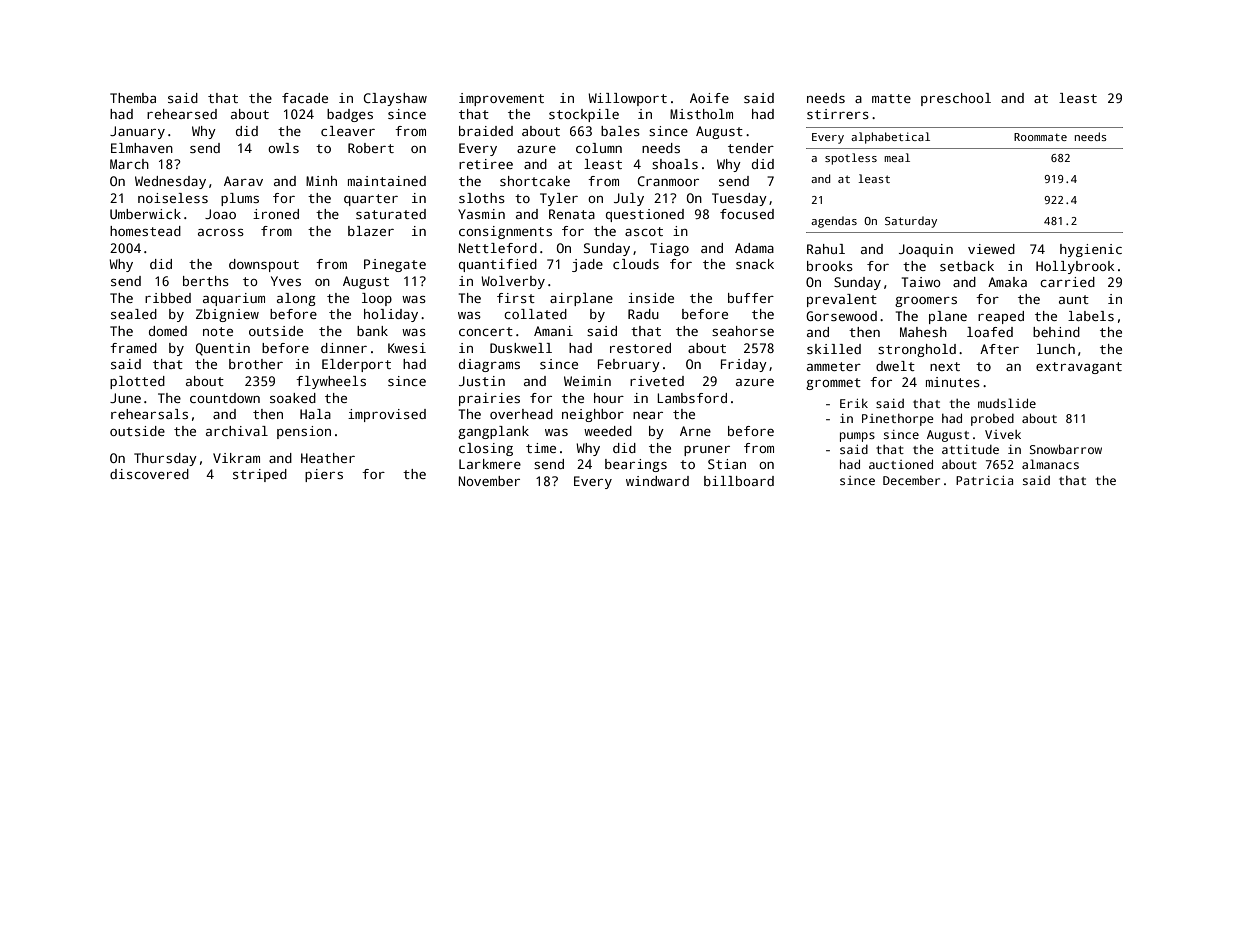 This document has width=1233, height=952. What do you see at coordinates (145, 214) in the document?
I see `Umberwick` at bounding box center [145, 214].
